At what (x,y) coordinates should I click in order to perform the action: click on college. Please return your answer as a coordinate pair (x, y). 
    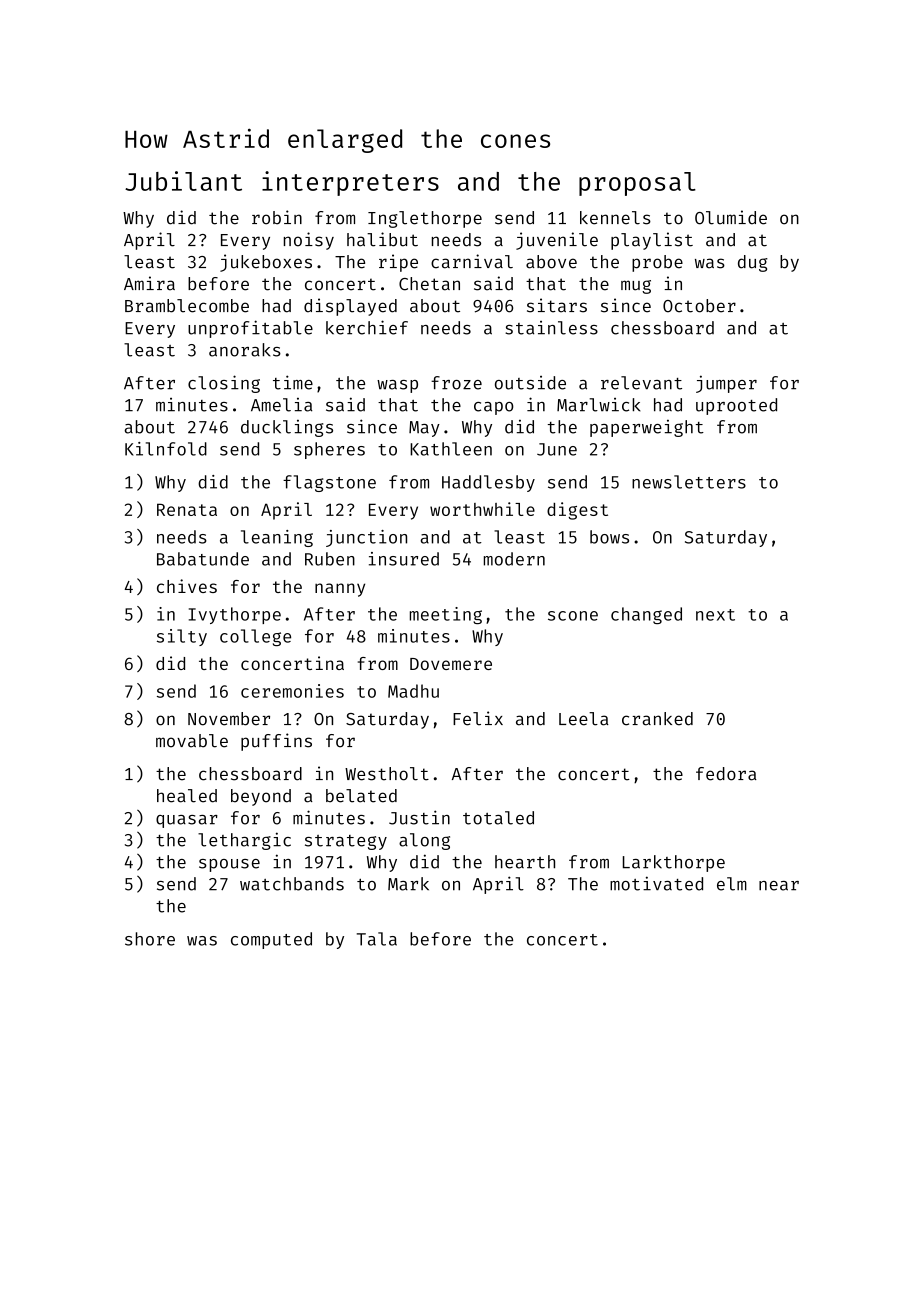
    Looking at the image, I should click on (255, 637).
